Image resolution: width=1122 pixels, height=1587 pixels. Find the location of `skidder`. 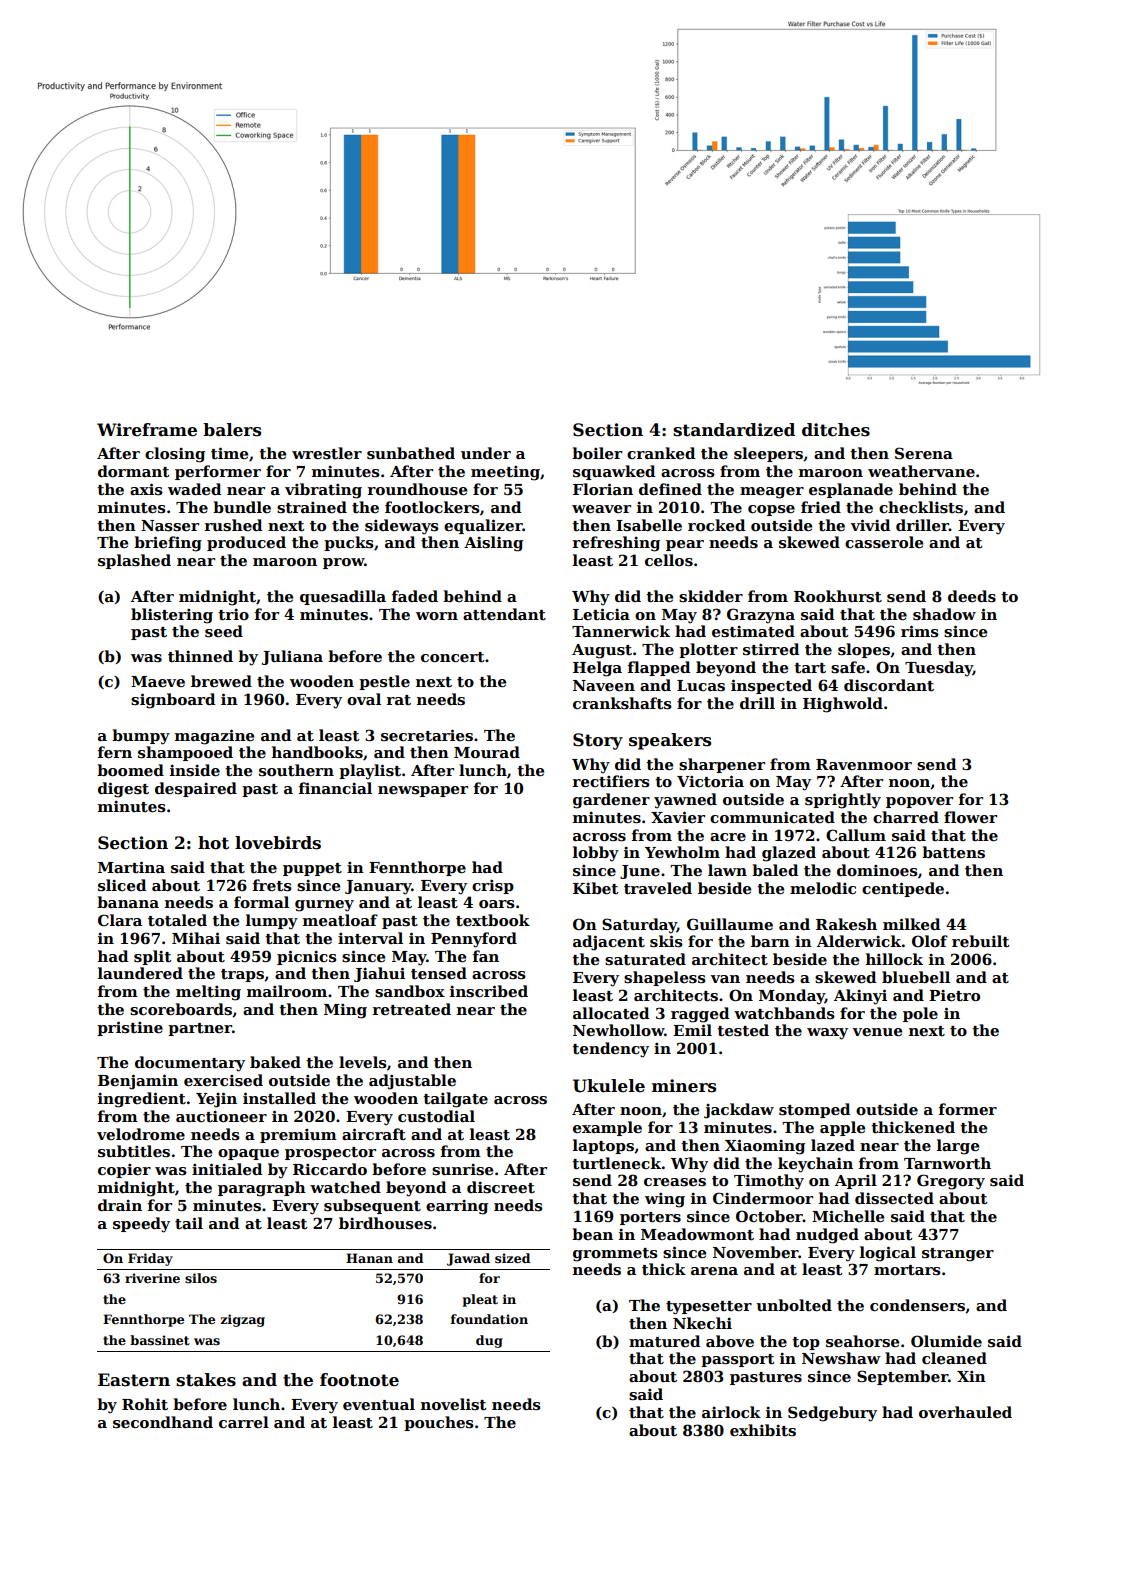

skidder is located at coordinates (711, 596).
